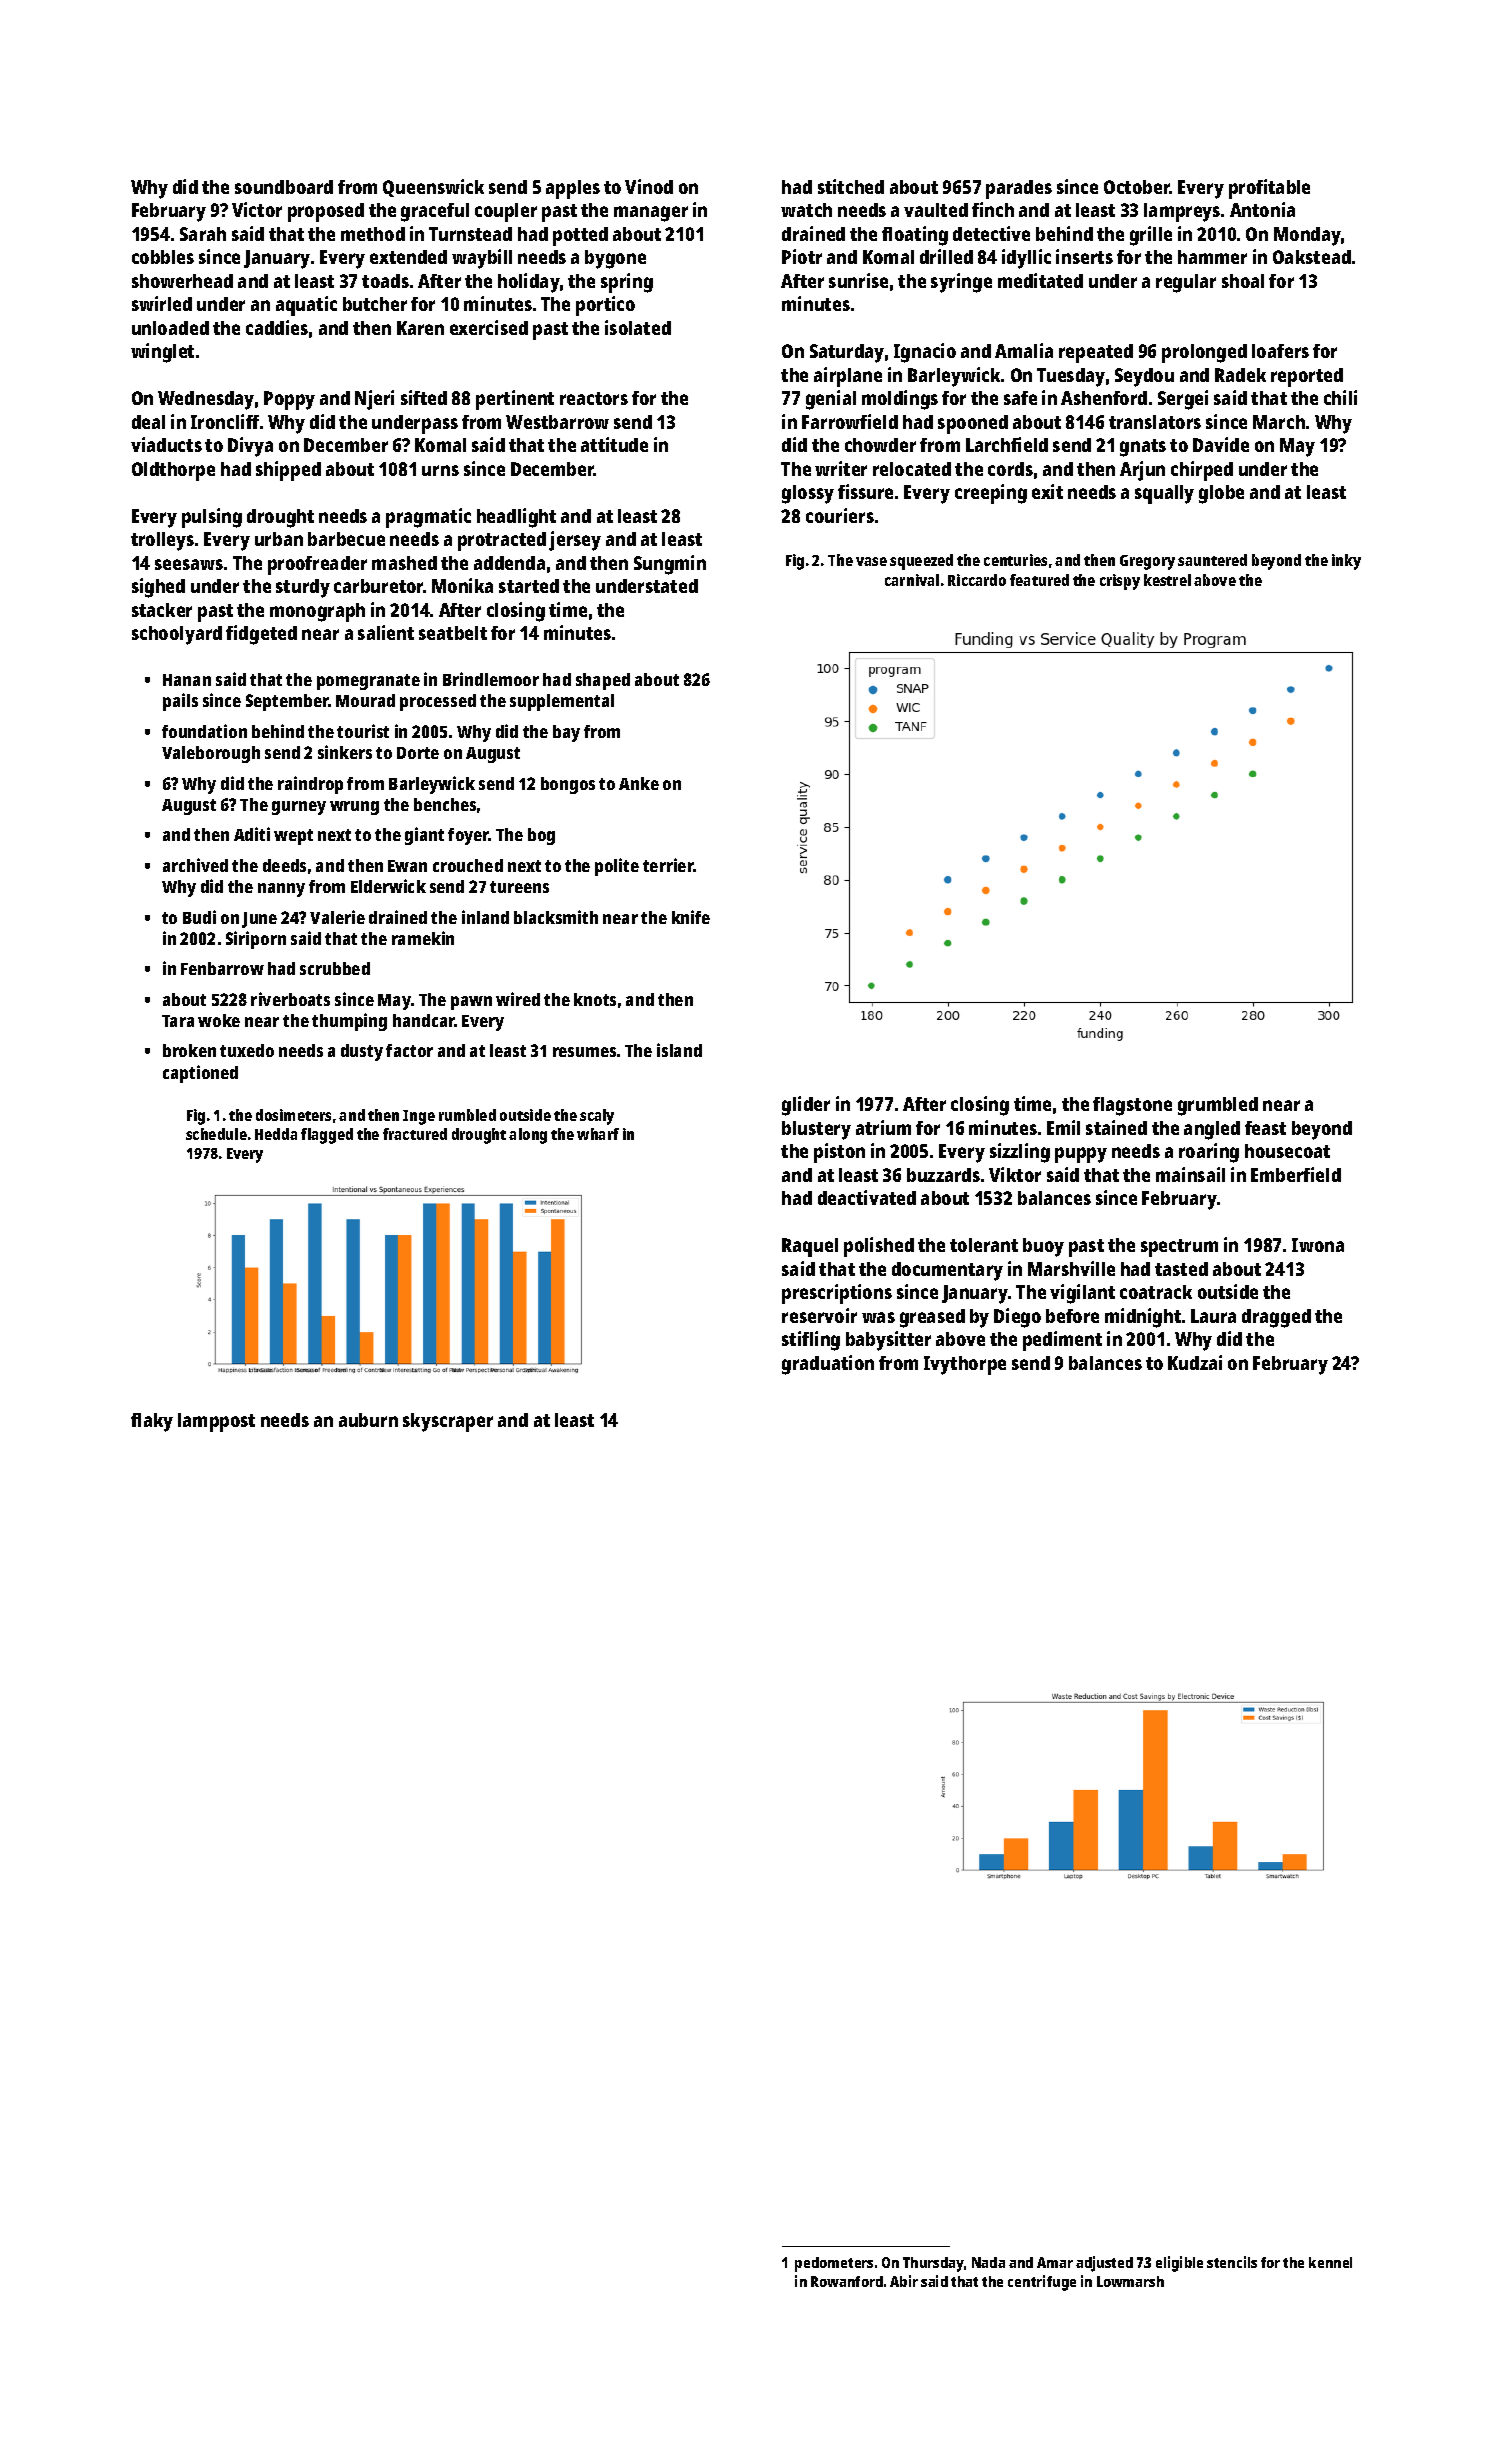  I want to click on captioned, so click(200, 1074).
